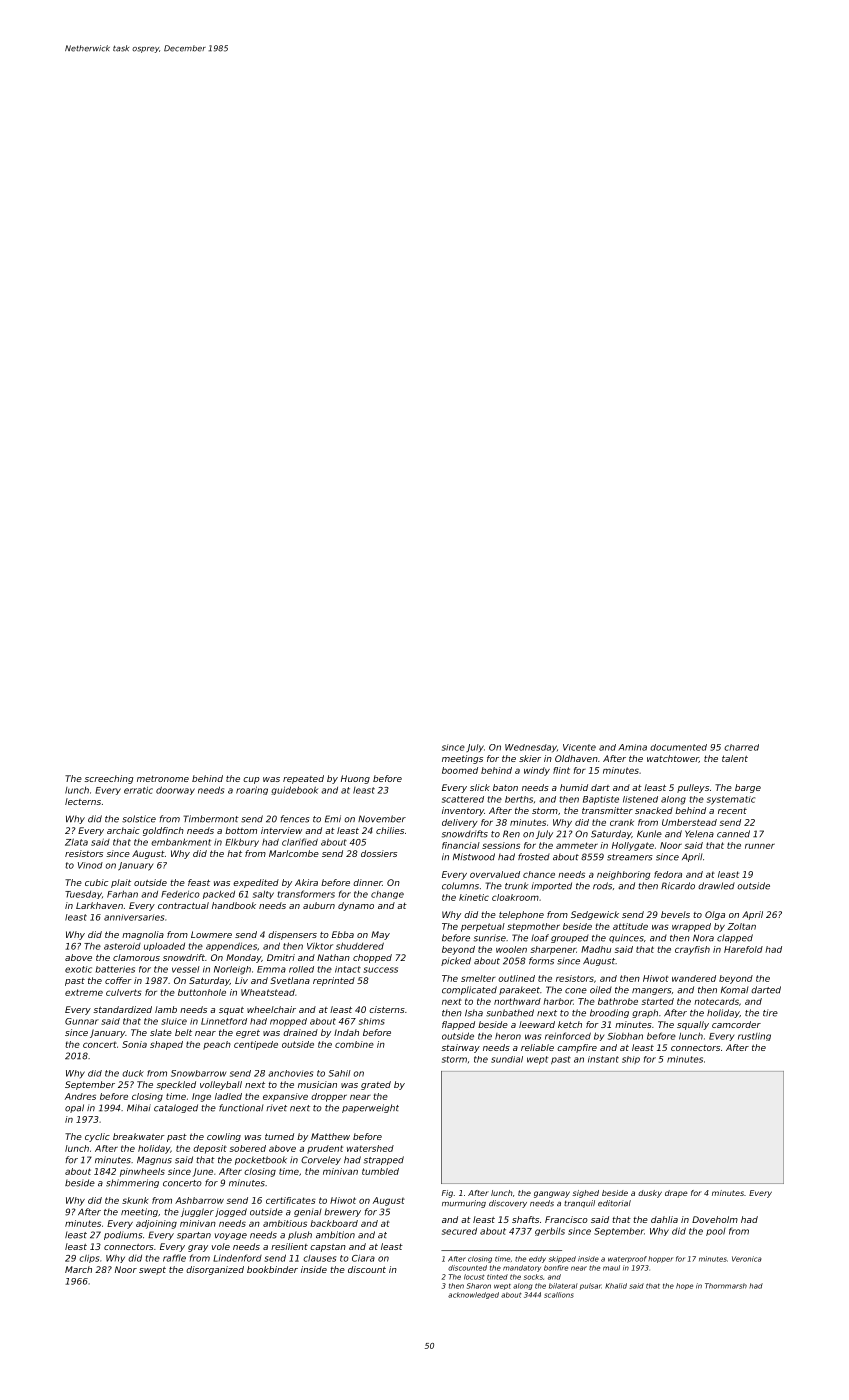 The width and height of the image is (849, 1400). What do you see at coordinates (83, 895) in the image?
I see `Tuesday` at bounding box center [83, 895].
